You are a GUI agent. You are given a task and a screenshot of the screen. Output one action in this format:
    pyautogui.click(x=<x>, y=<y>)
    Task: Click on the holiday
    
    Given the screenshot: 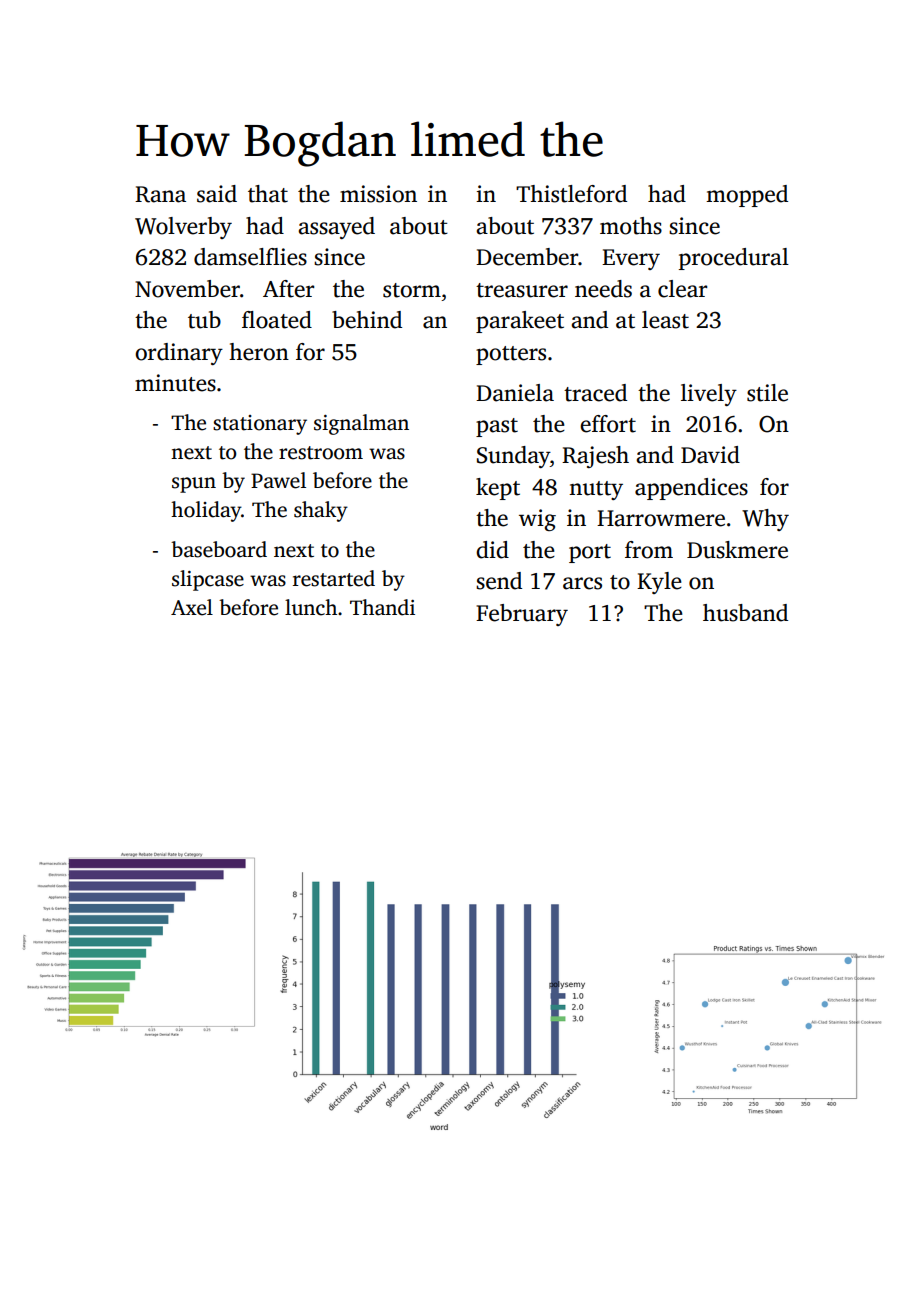 What is the action you would take?
    pyautogui.click(x=206, y=511)
